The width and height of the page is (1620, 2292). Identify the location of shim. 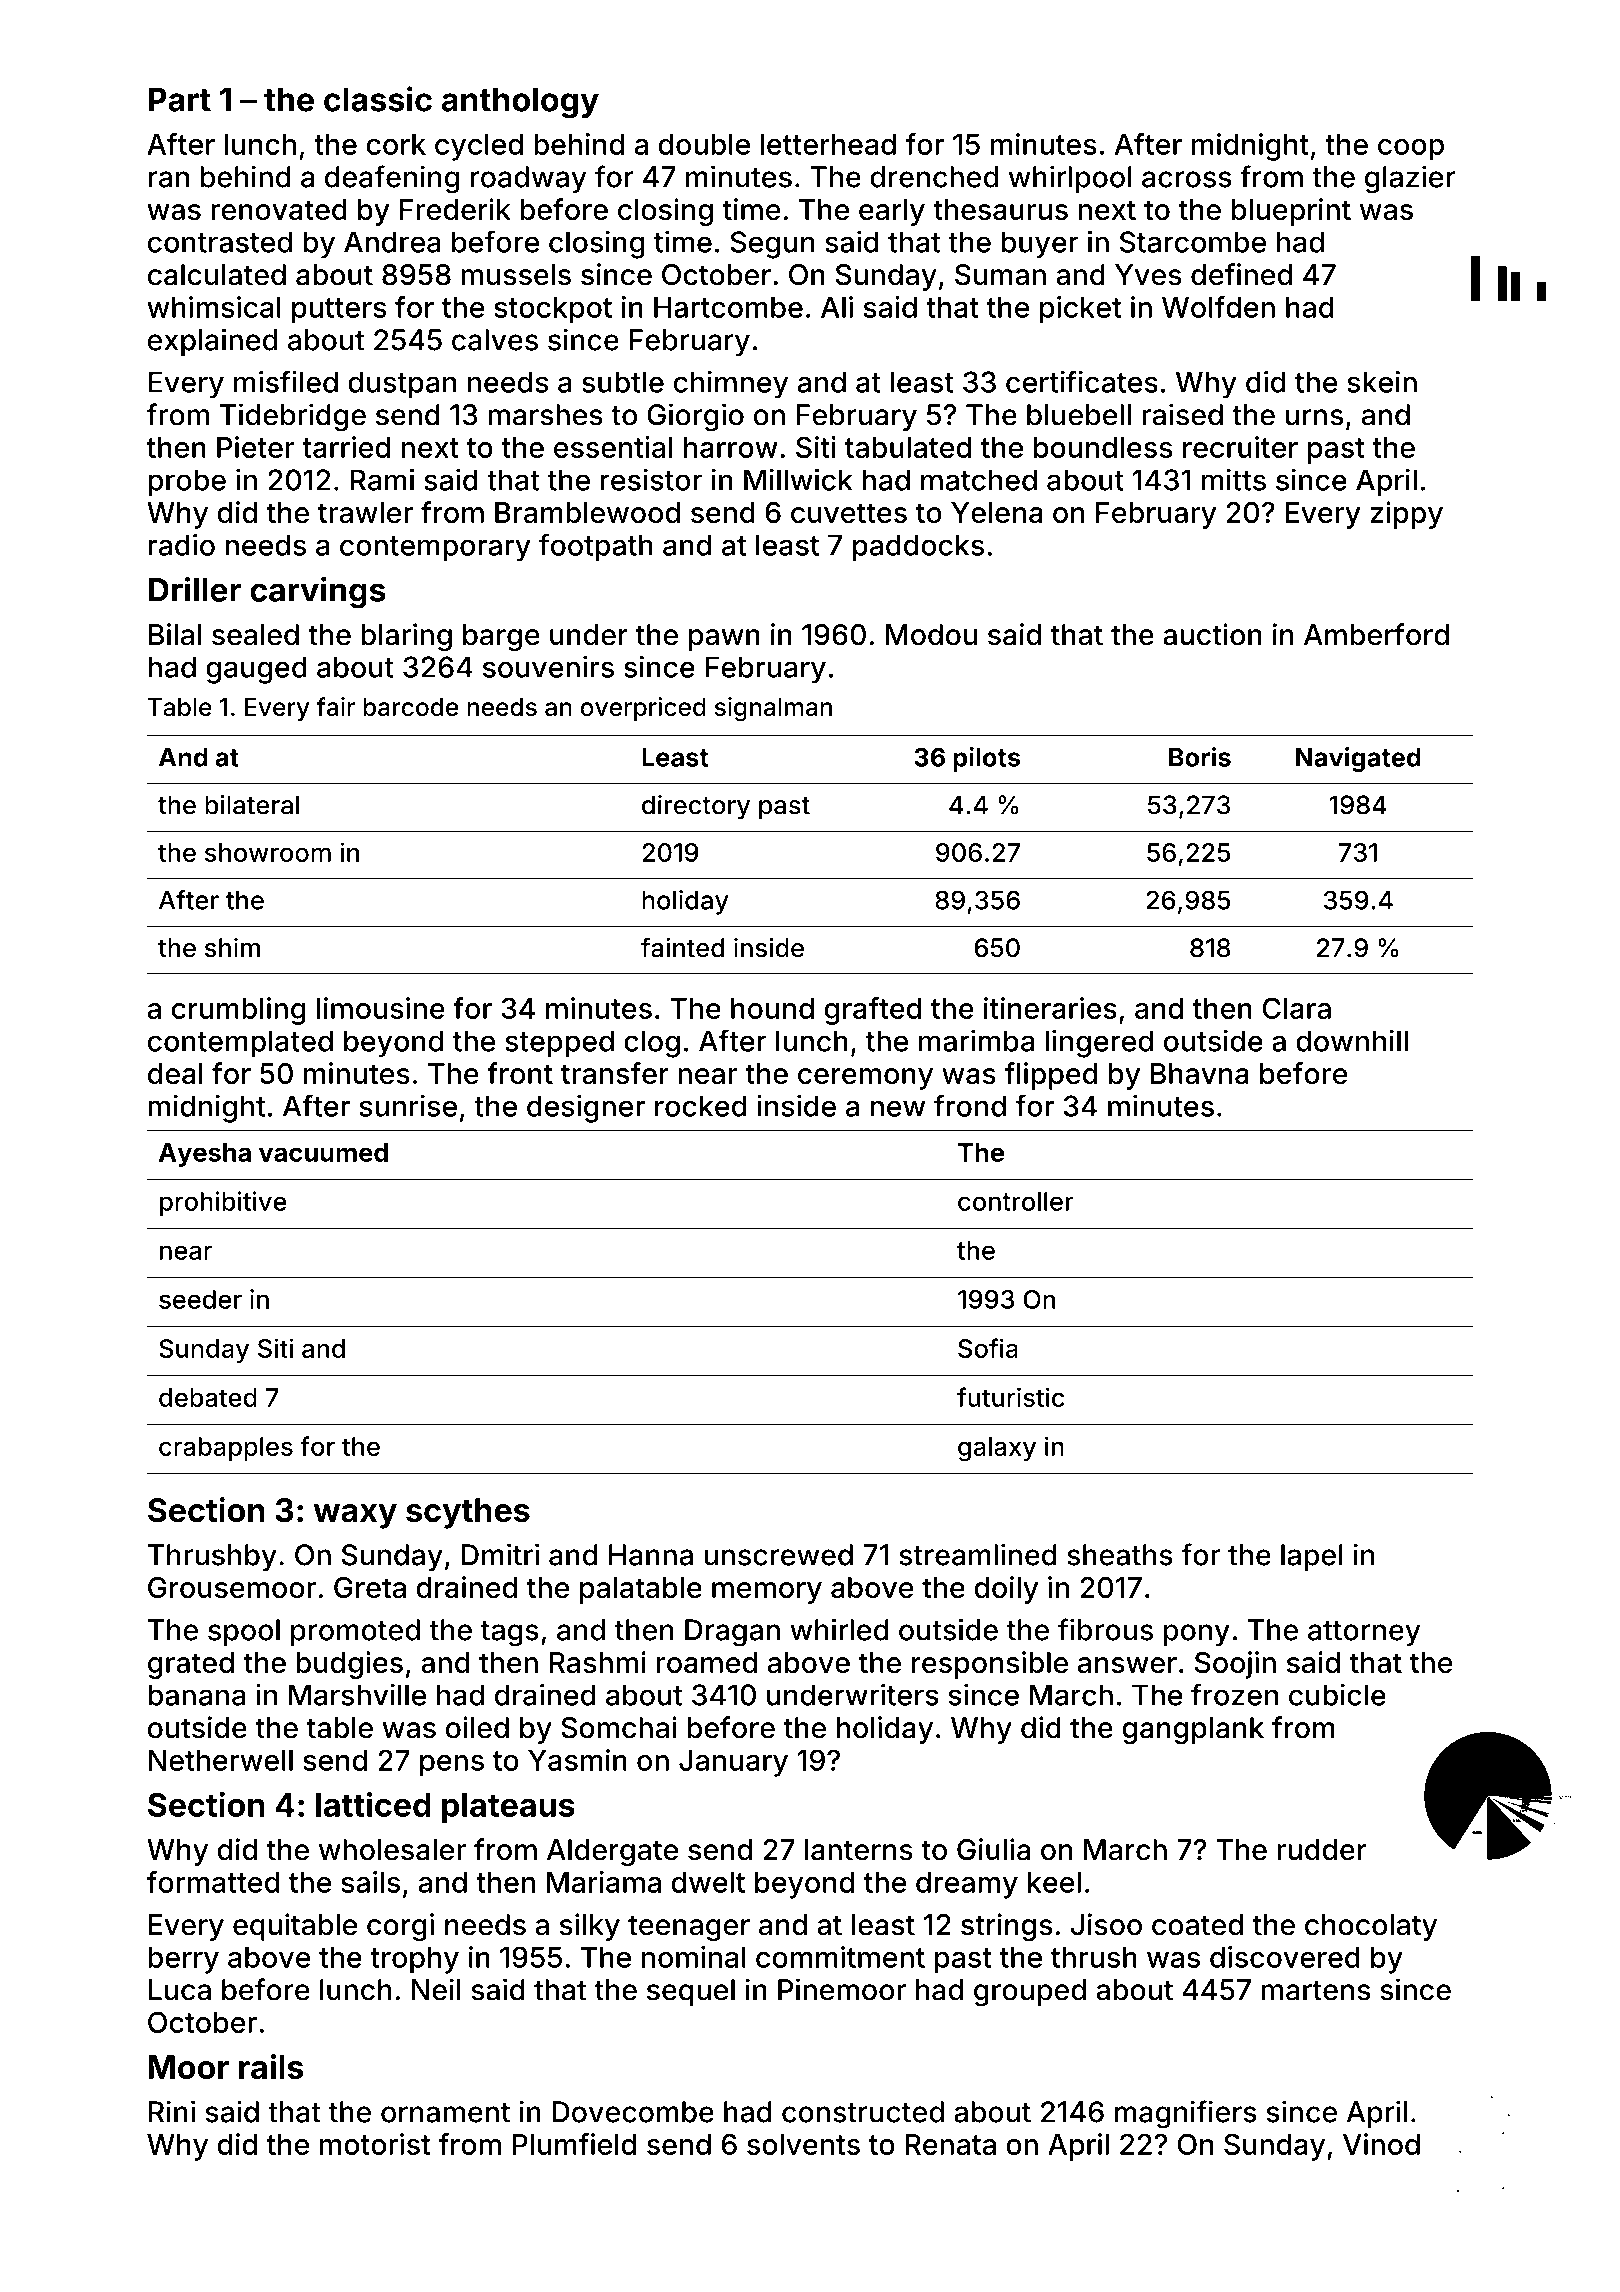
(232, 948).
